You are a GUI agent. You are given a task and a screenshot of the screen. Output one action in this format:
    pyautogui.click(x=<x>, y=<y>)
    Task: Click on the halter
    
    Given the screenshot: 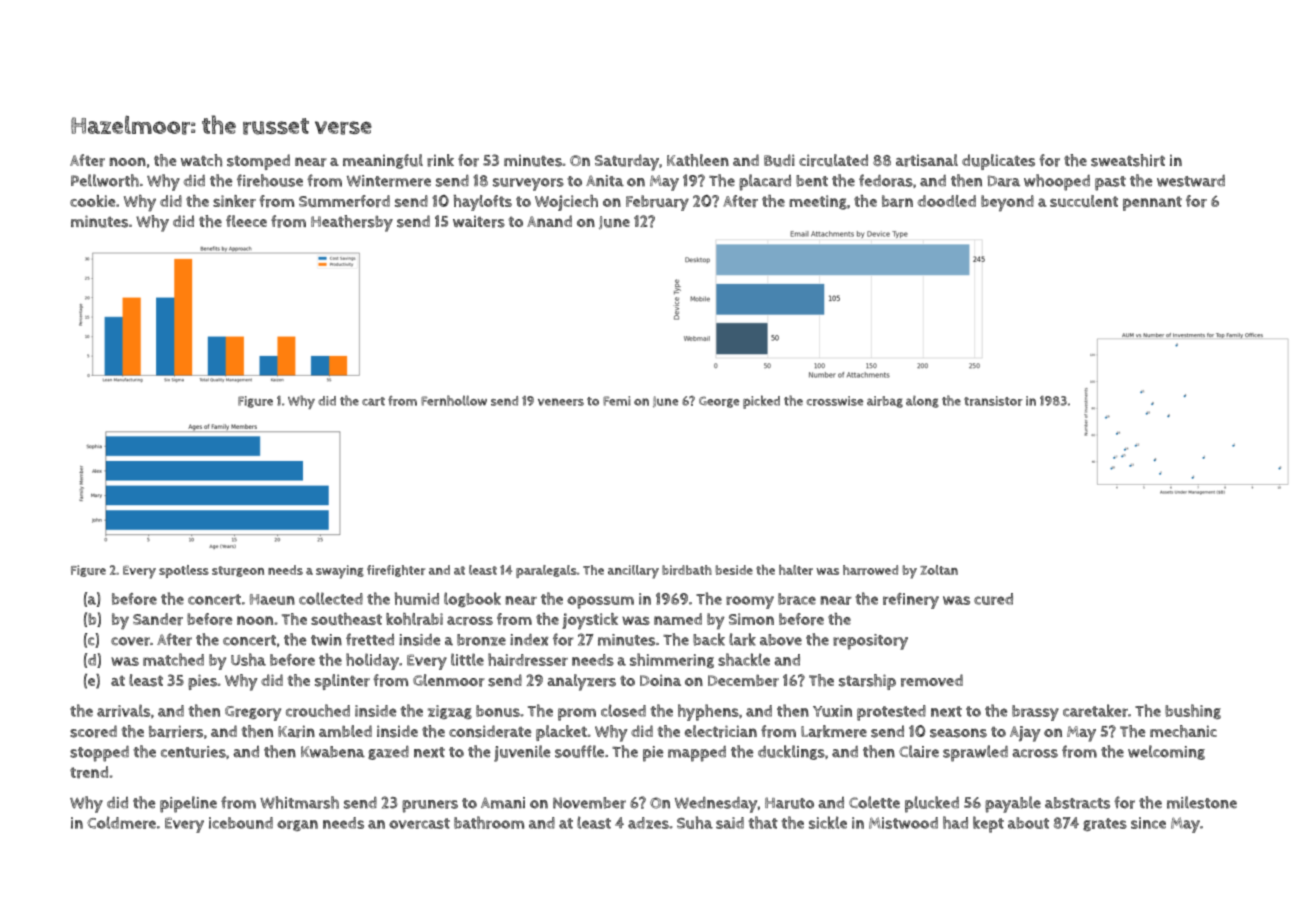 What is the action you would take?
    pyautogui.click(x=796, y=570)
